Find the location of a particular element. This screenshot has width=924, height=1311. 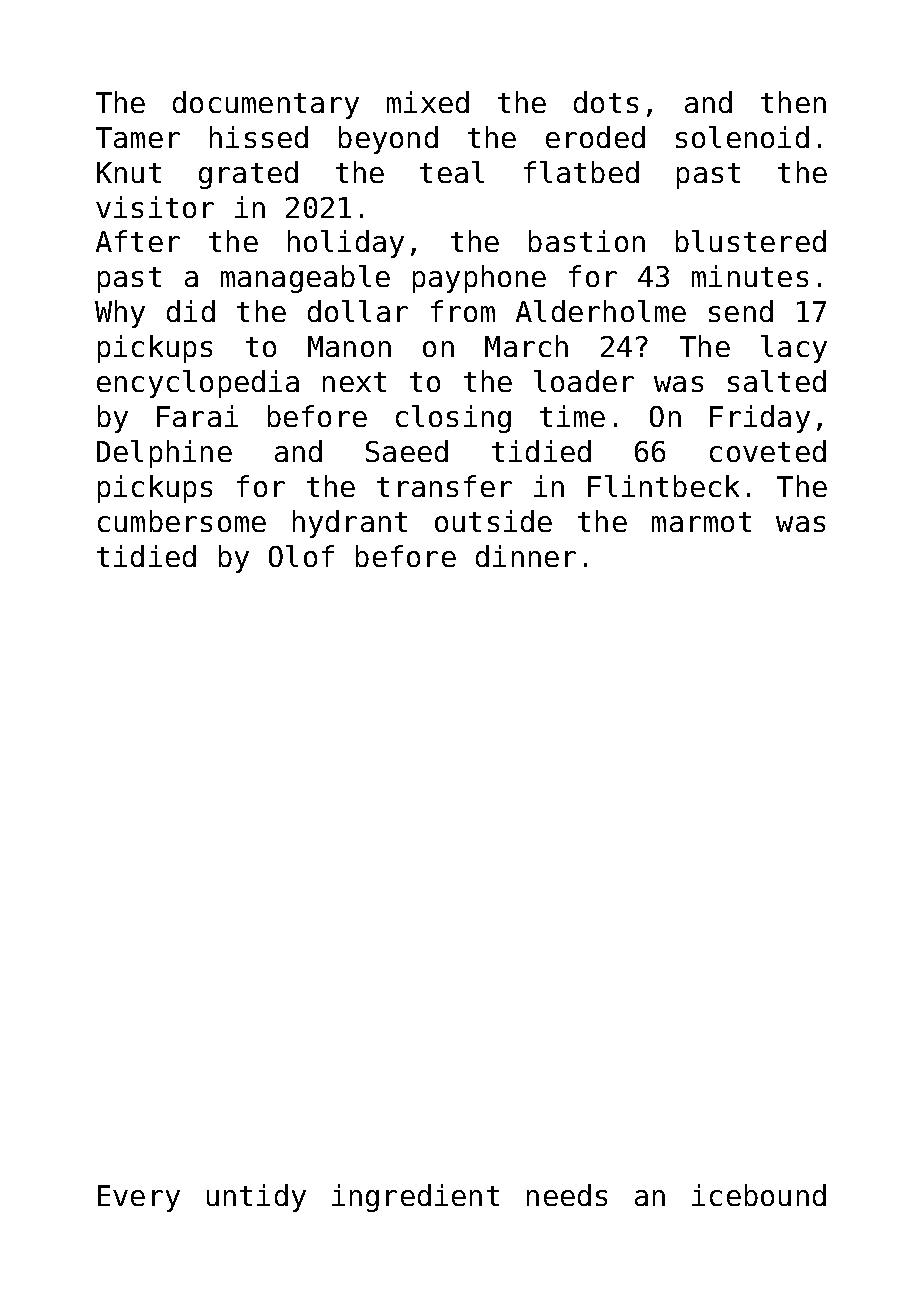

marmot is located at coordinates (701, 522).
